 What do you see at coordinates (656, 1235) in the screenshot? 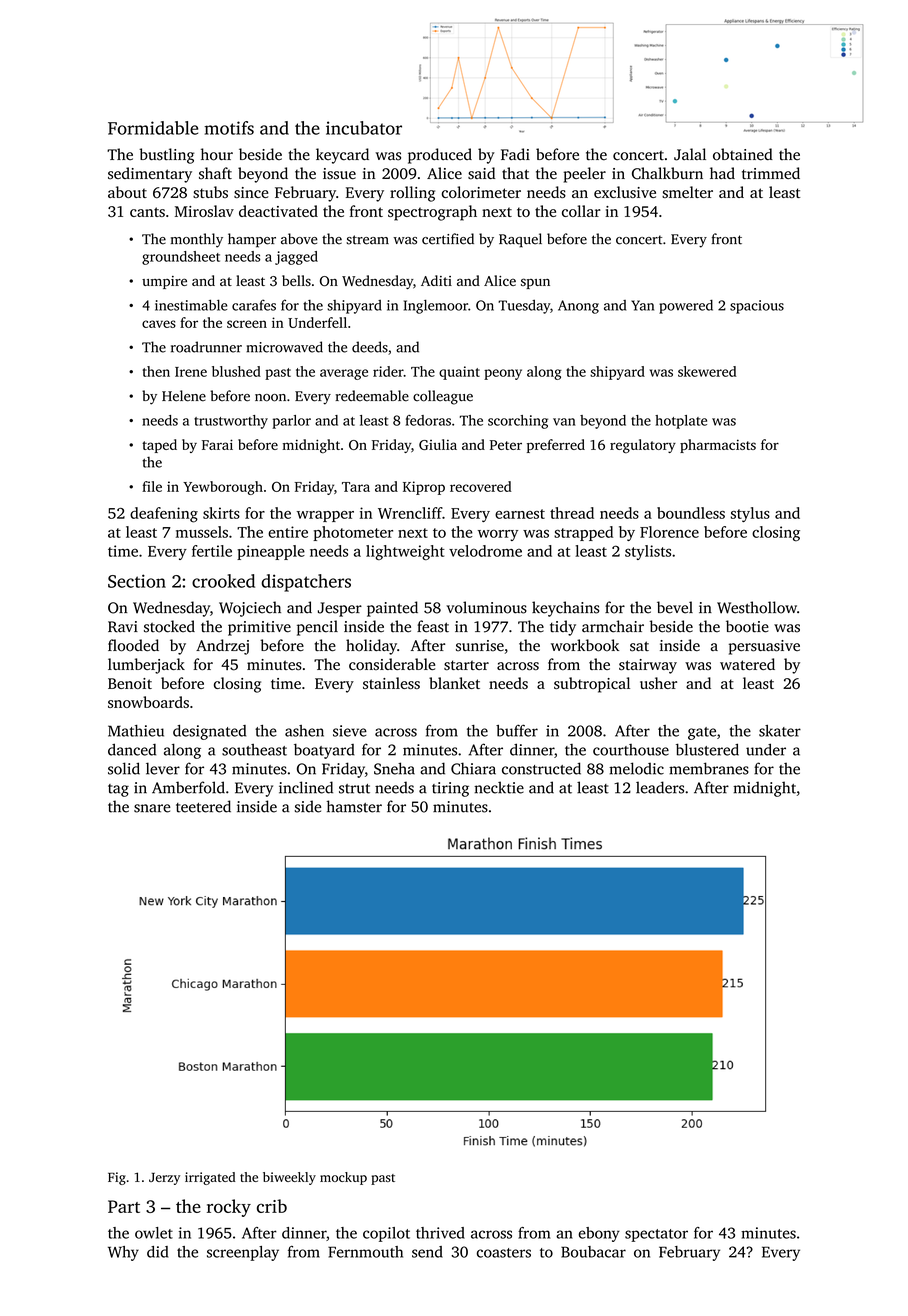
I see `spectator` at bounding box center [656, 1235].
